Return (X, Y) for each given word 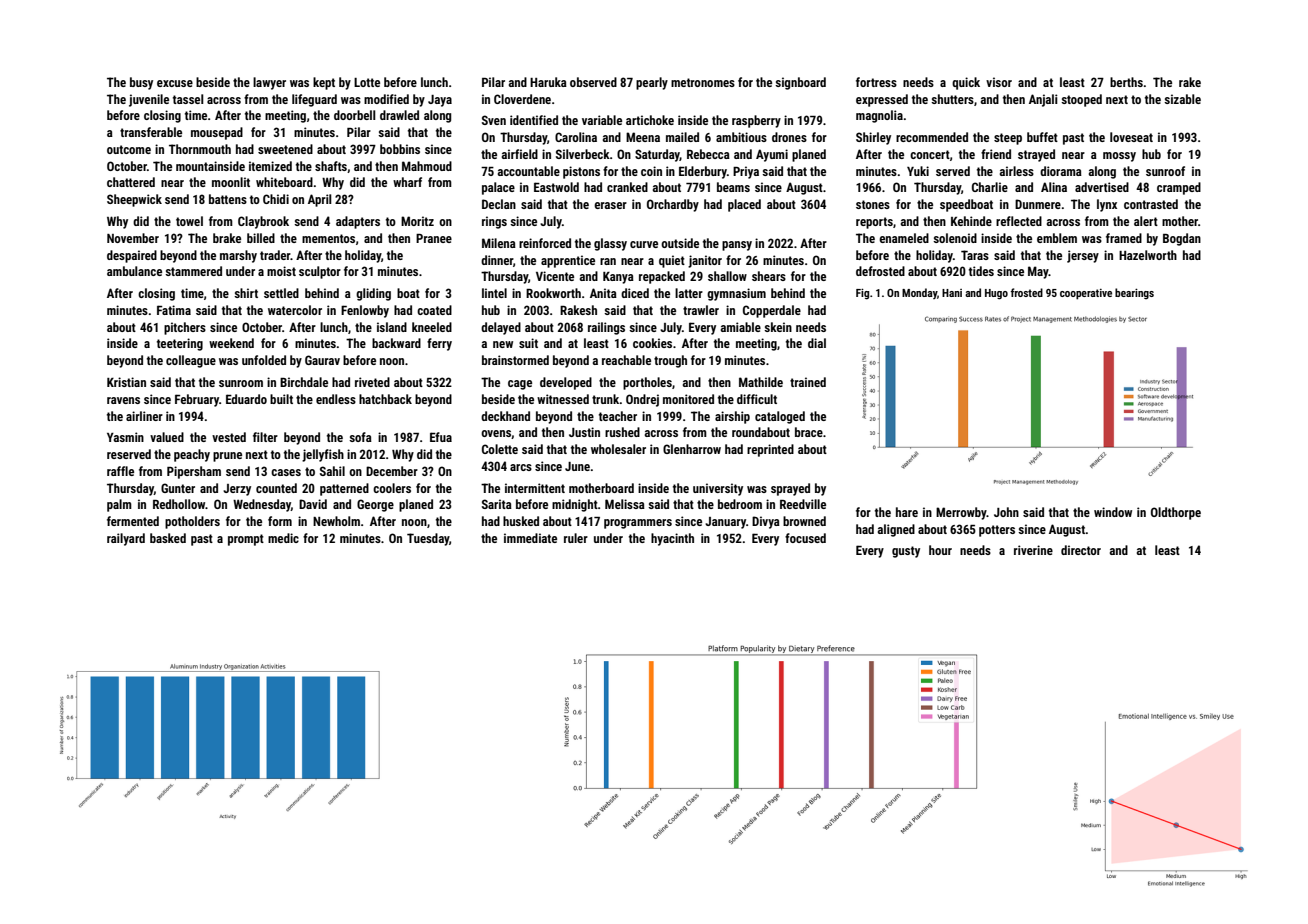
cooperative (1086, 294)
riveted (372, 382)
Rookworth (553, 293)
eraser (610, 205)
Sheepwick (134, 200)
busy (141, 83)
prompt (246, 540)
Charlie (990, 187)
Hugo (996, 294)
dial (817, 343)
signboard (800, 83)
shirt (246, 293)
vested (229, 437)
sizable (1182, 99)
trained (808, 382)
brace (809, 432)
